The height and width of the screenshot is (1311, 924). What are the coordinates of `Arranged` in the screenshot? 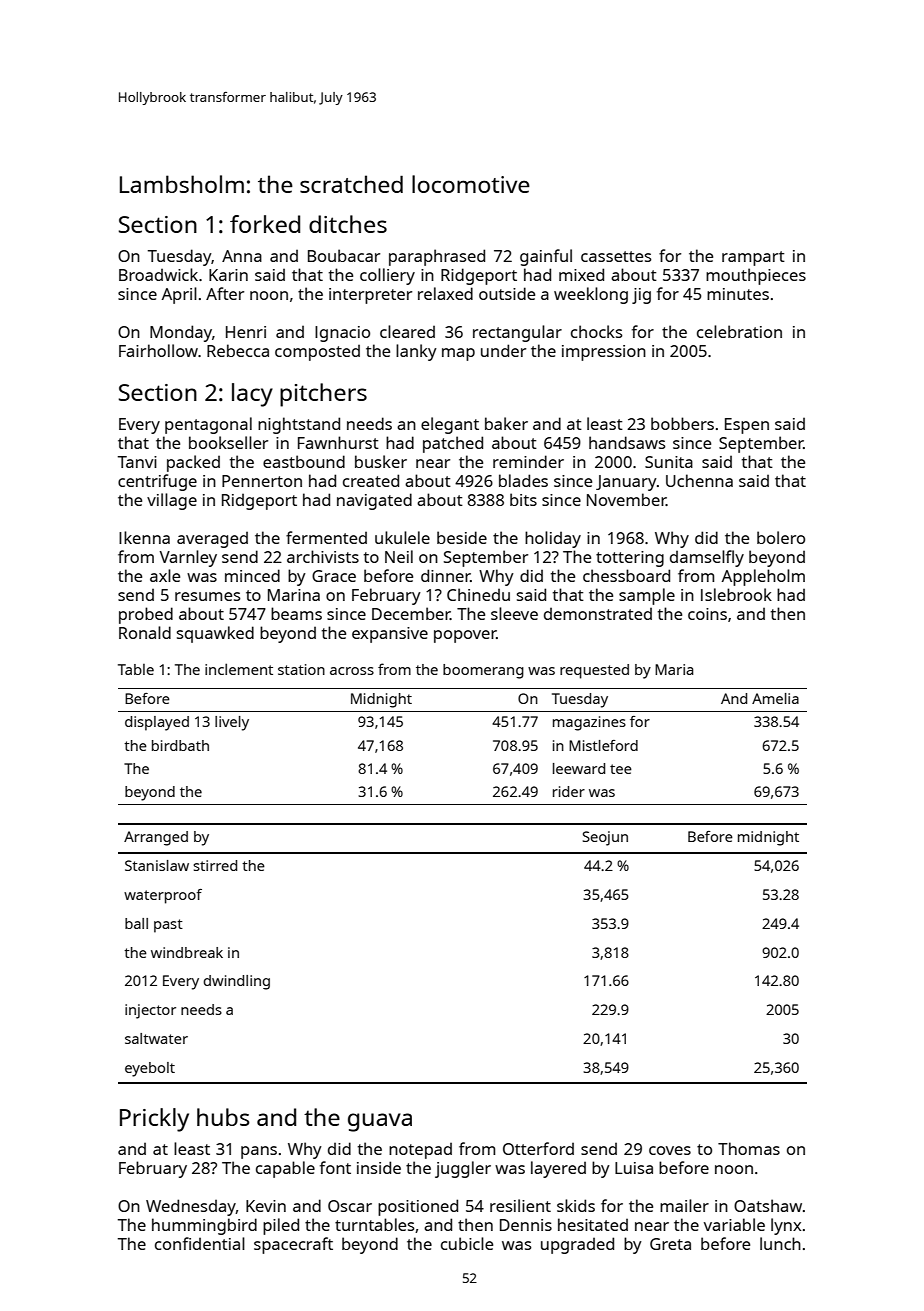 It's located at (156, 838).
